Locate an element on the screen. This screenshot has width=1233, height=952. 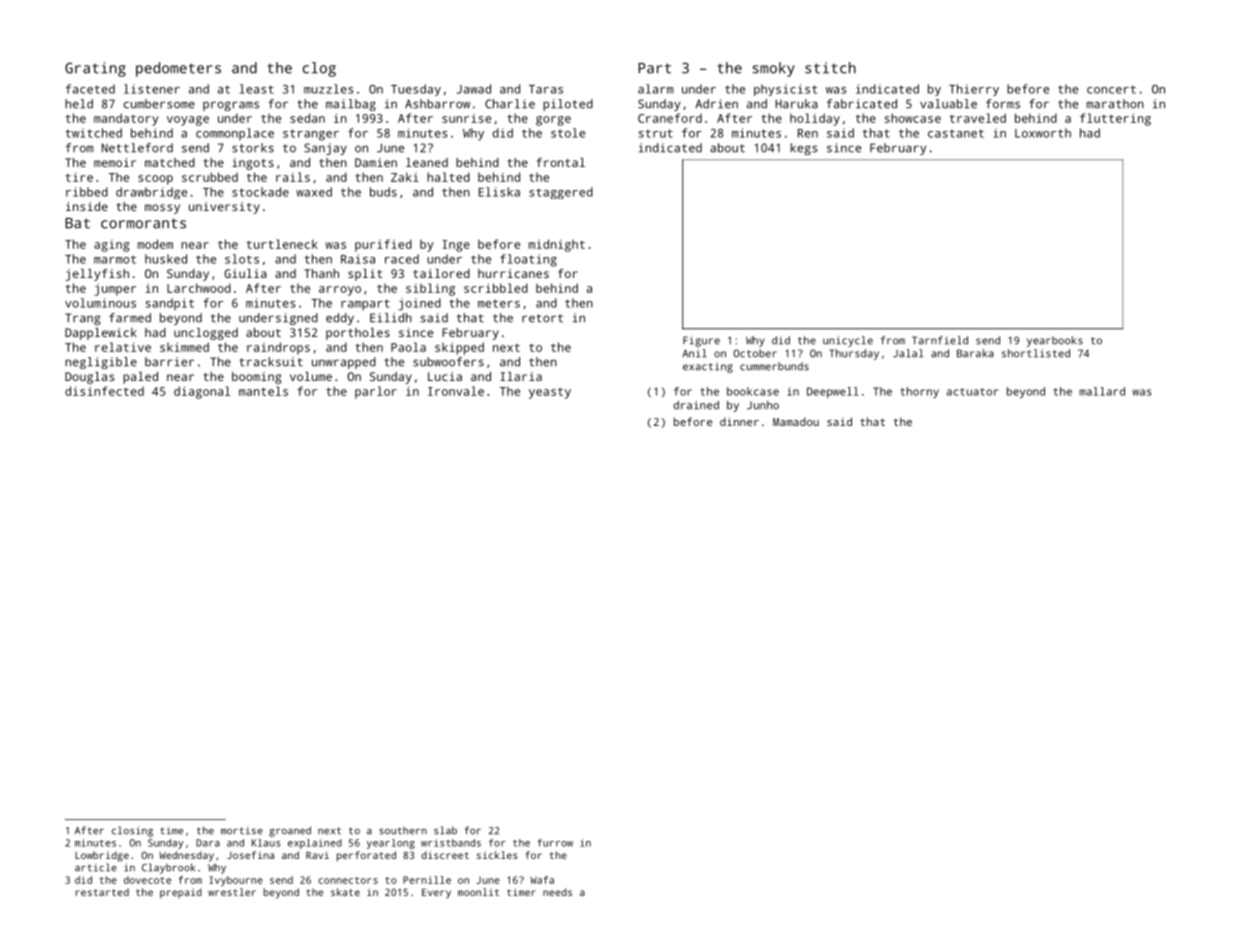
least is located at coordinates (257, 89).
